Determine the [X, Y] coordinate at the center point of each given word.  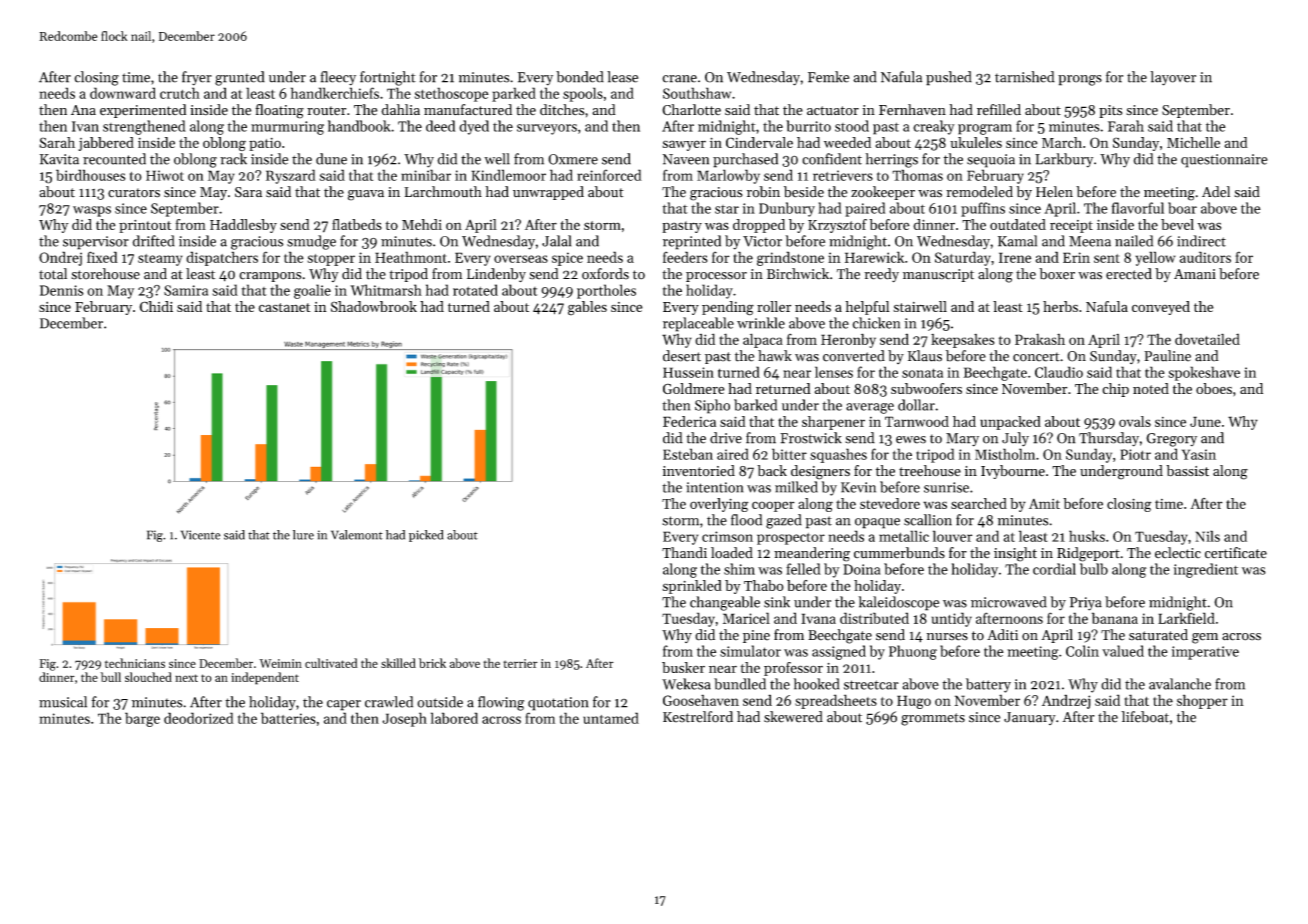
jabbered [106, 144]
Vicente [200, 535]
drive [726, 438]
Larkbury [1064, 160]
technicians [135, 663]
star [727, 209]
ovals [1135, 421]
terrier [520, 663]
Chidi [156, 306]
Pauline [1167, 356]
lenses [834, 372]
